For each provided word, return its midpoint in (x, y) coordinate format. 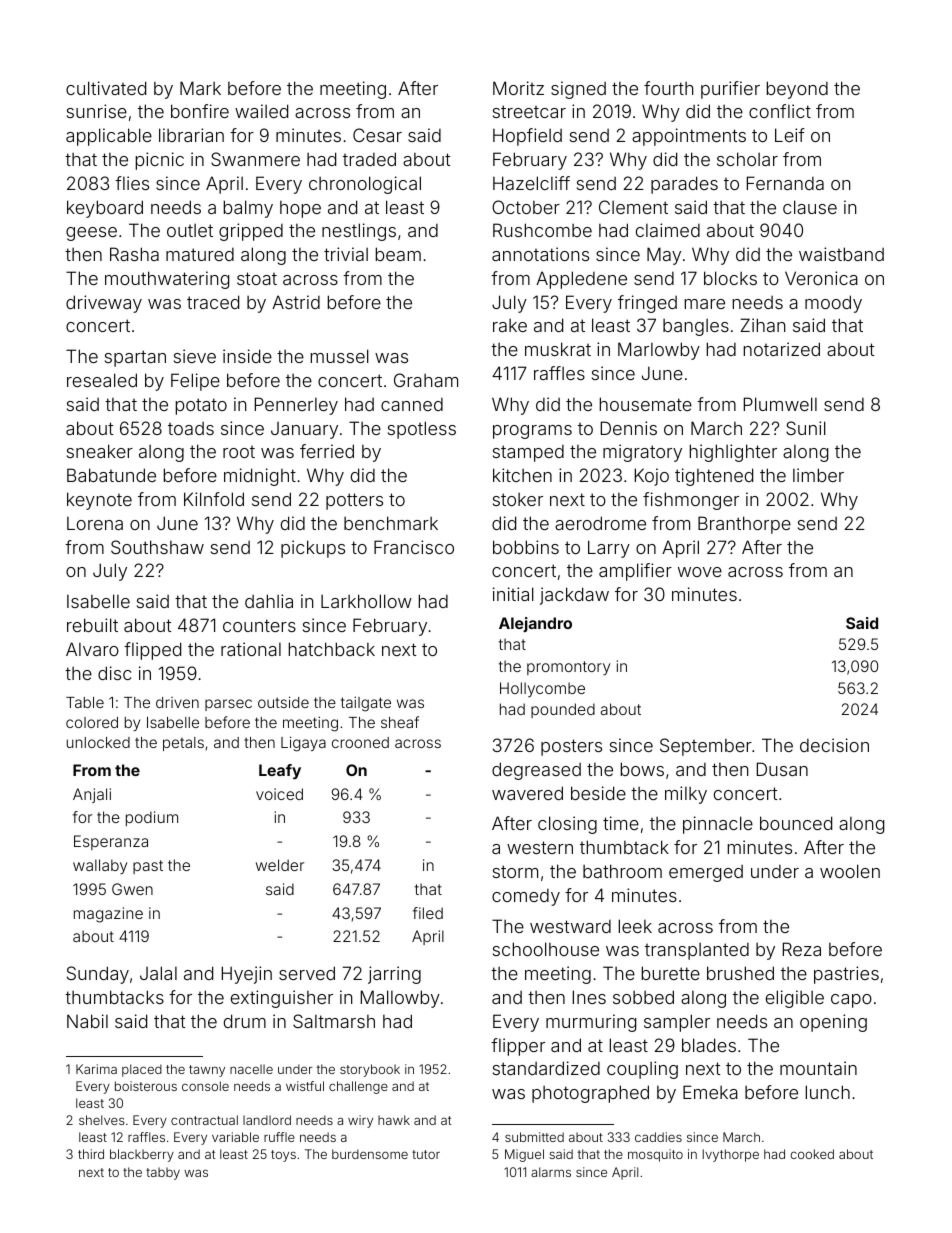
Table (85, 702)
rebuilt (92, 625)
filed (428, 913)
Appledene (581, 280)
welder (280, 865)
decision (834, 745)
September (706, 747)
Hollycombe (542, 689)
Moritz (518, 88)
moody (833, 304)
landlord (267, 1120)
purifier (730, 90)
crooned (360, 742)
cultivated (106, 88)
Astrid (296, 302)
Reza (802, 949)
